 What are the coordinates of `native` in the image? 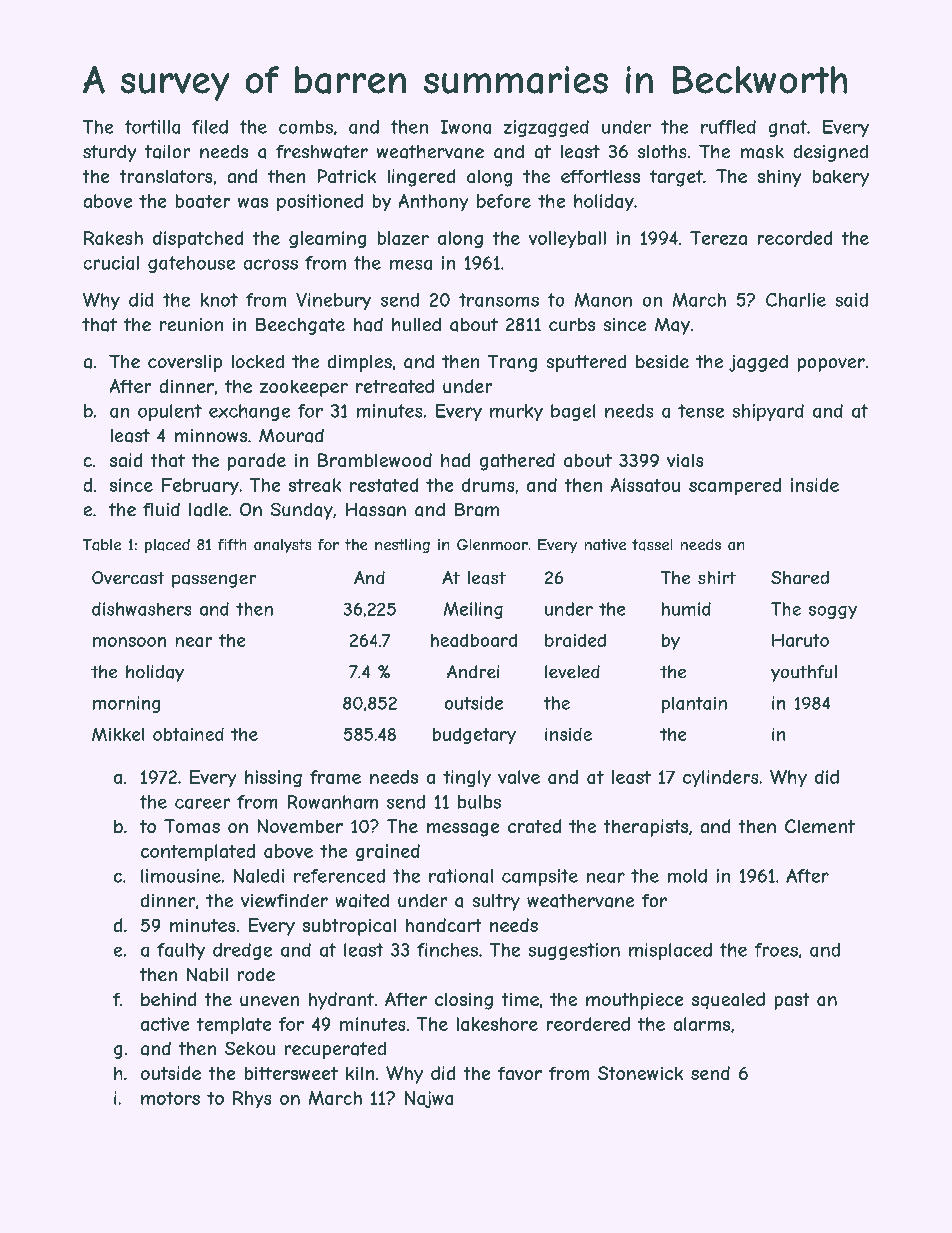 It's located at (605, 544).
